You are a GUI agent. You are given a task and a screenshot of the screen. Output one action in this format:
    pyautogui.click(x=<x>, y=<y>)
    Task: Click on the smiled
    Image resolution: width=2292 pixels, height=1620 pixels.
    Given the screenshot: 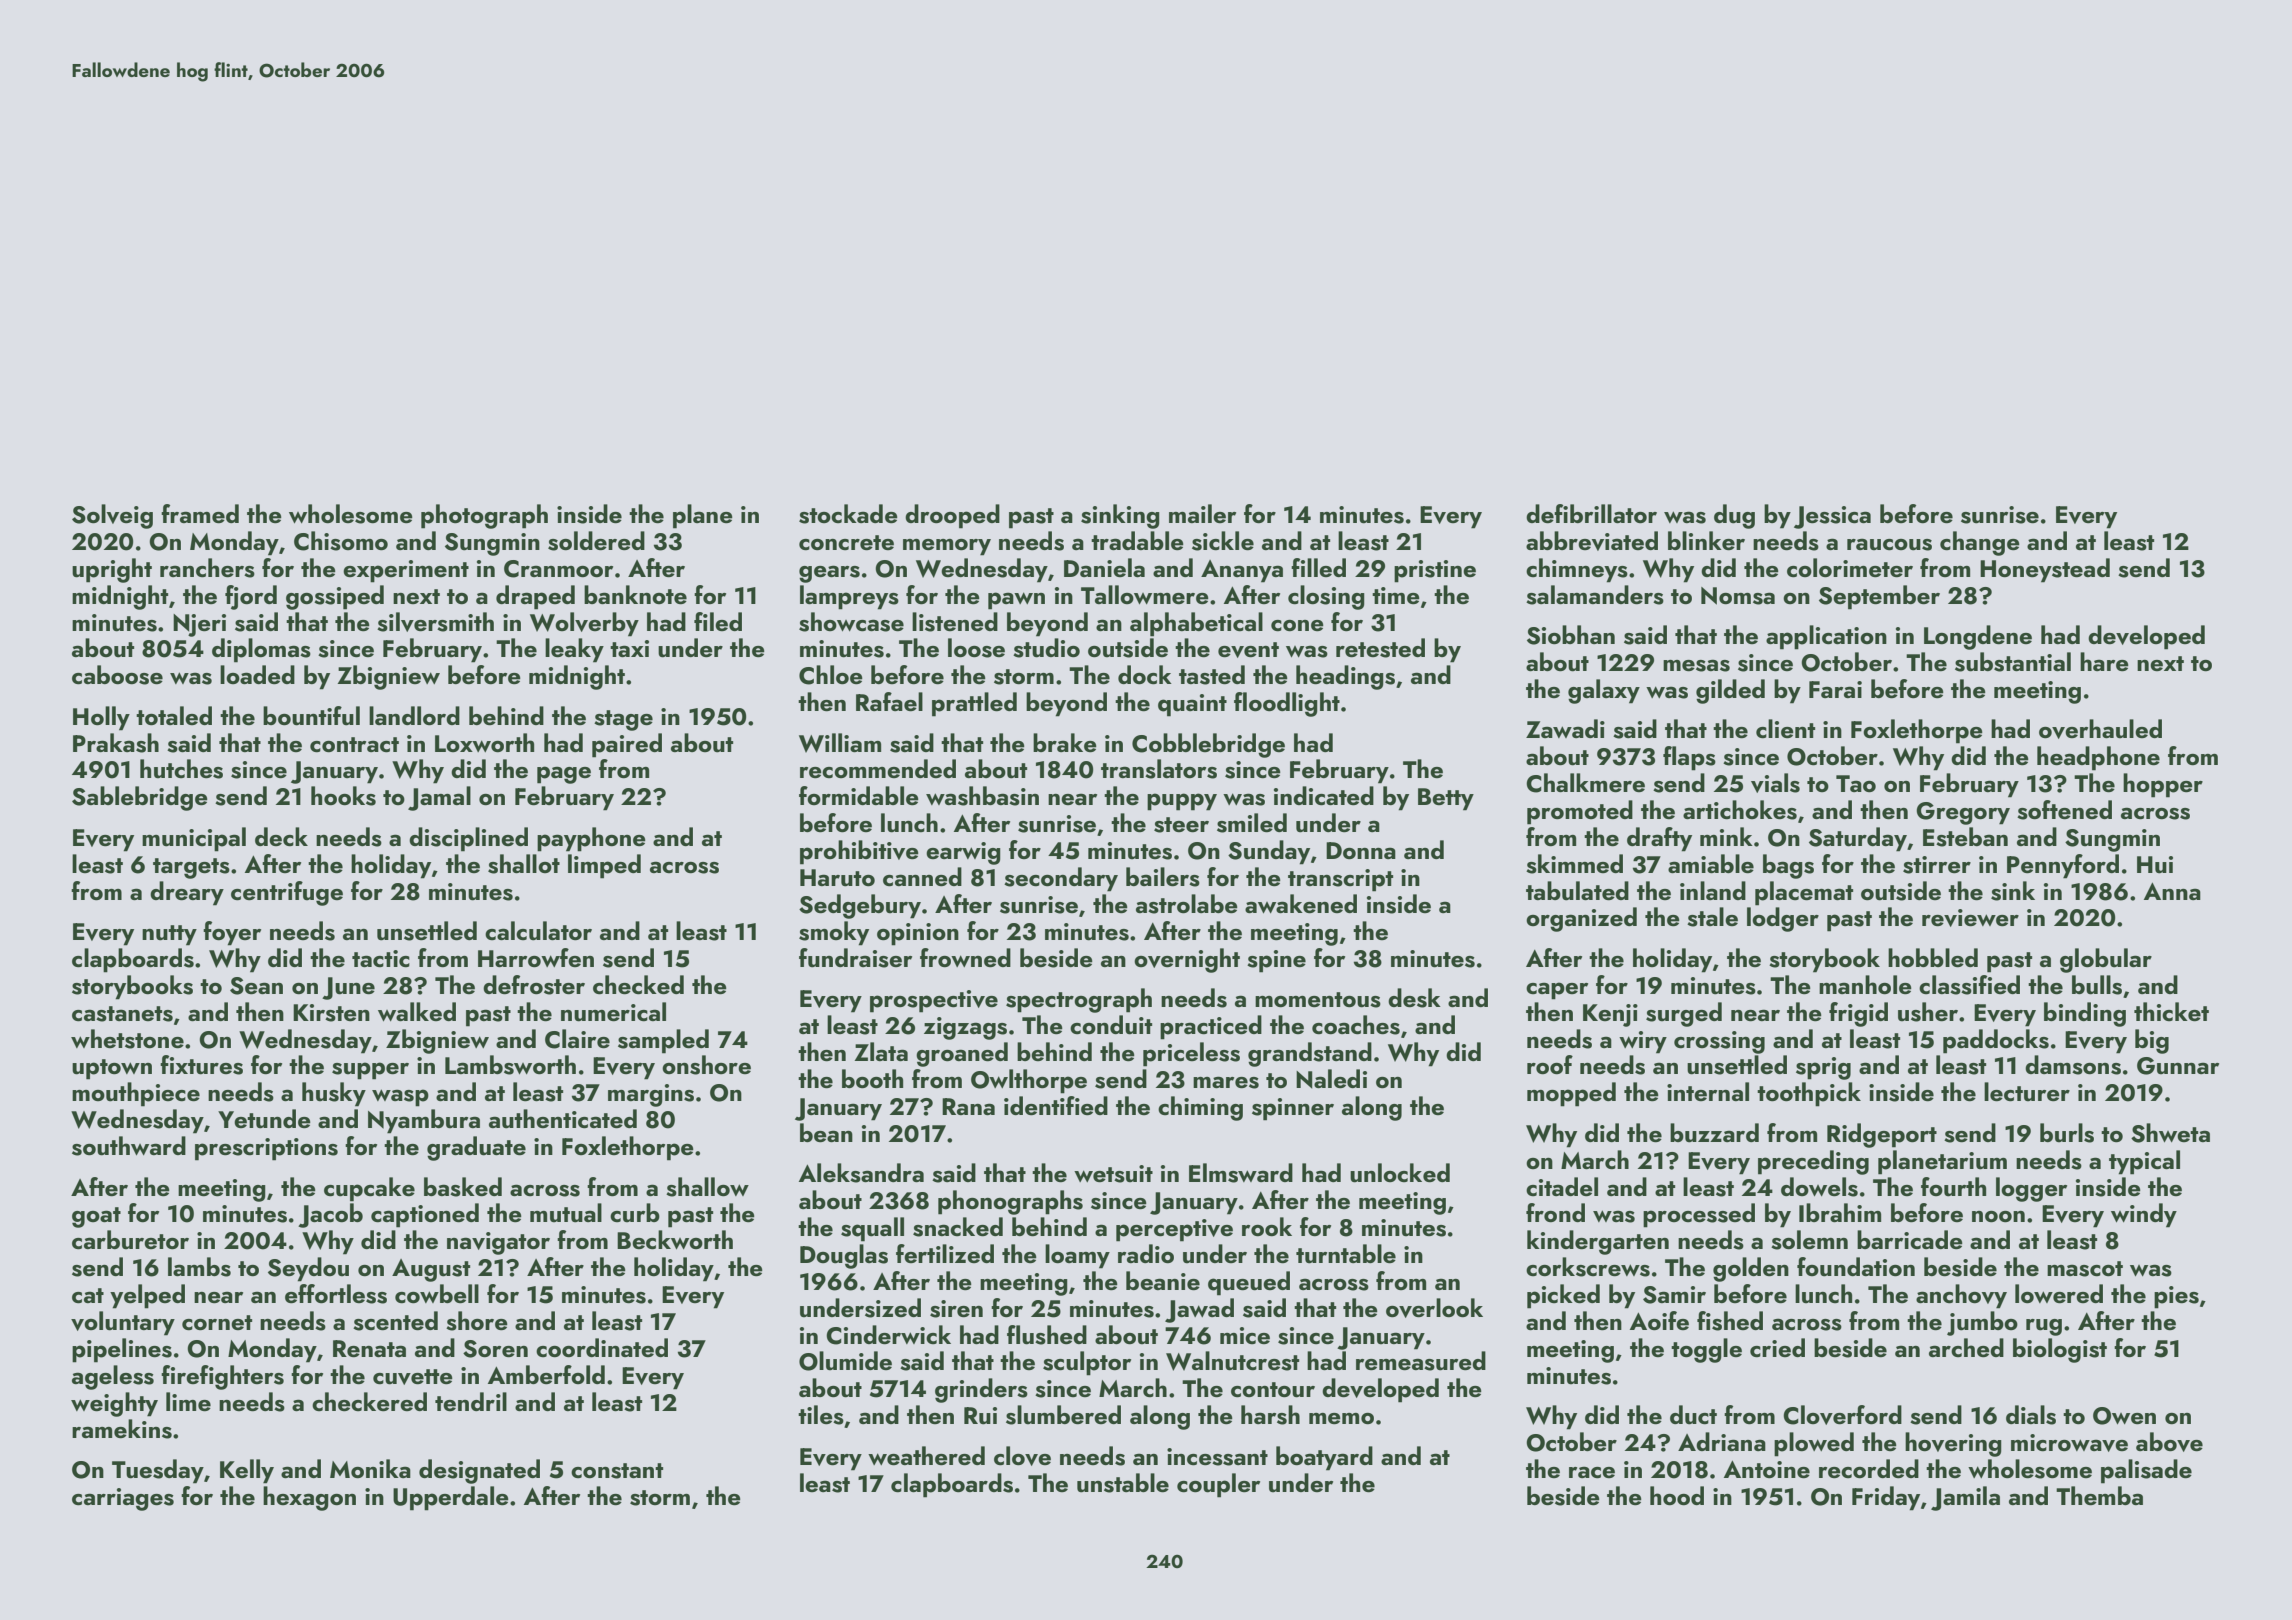 What is the action you would take?
    pyautogui.click(x=1252, y=823)
